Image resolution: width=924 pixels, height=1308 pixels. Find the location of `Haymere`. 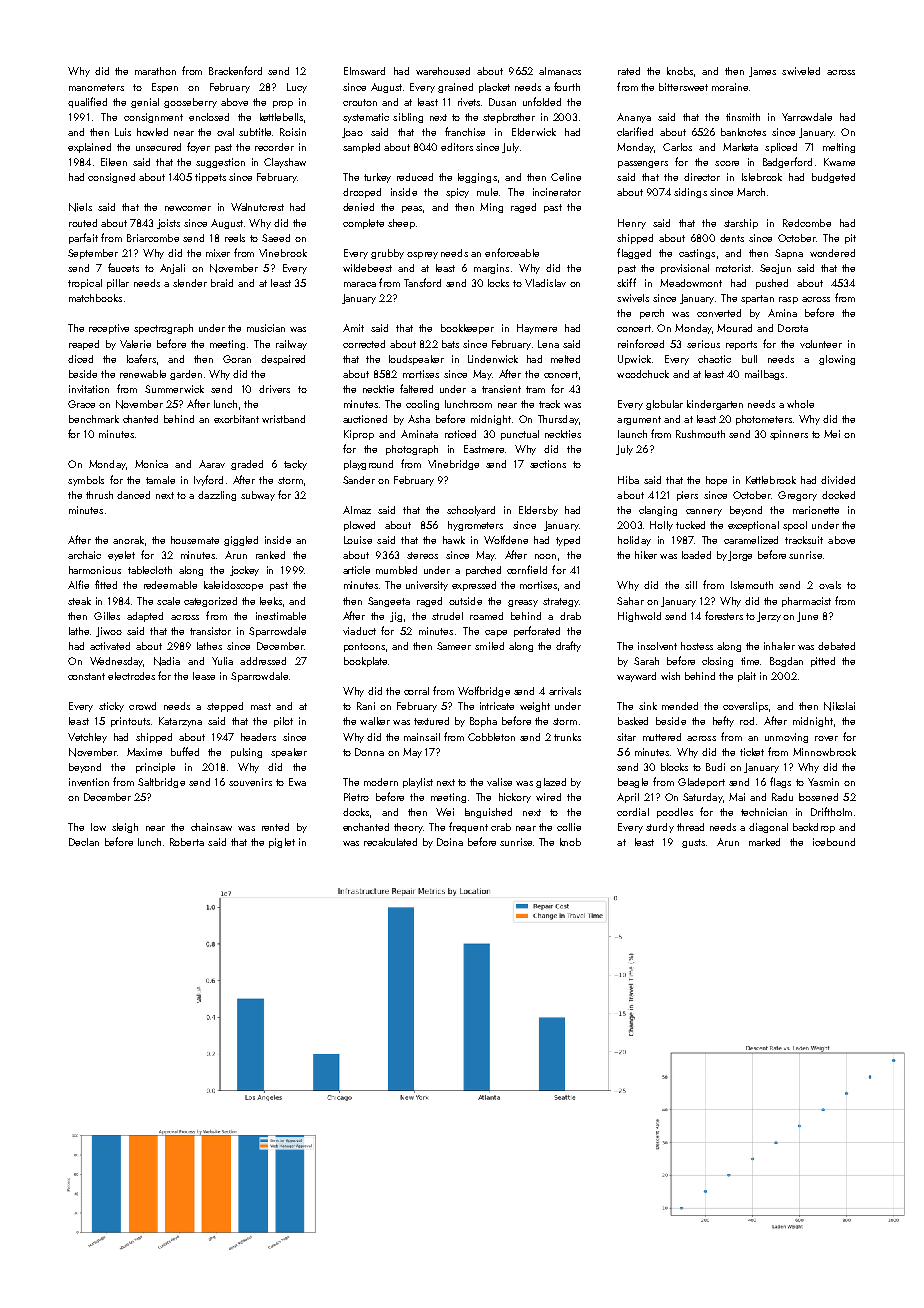

Haymere is located at coordinates (537, 329).
